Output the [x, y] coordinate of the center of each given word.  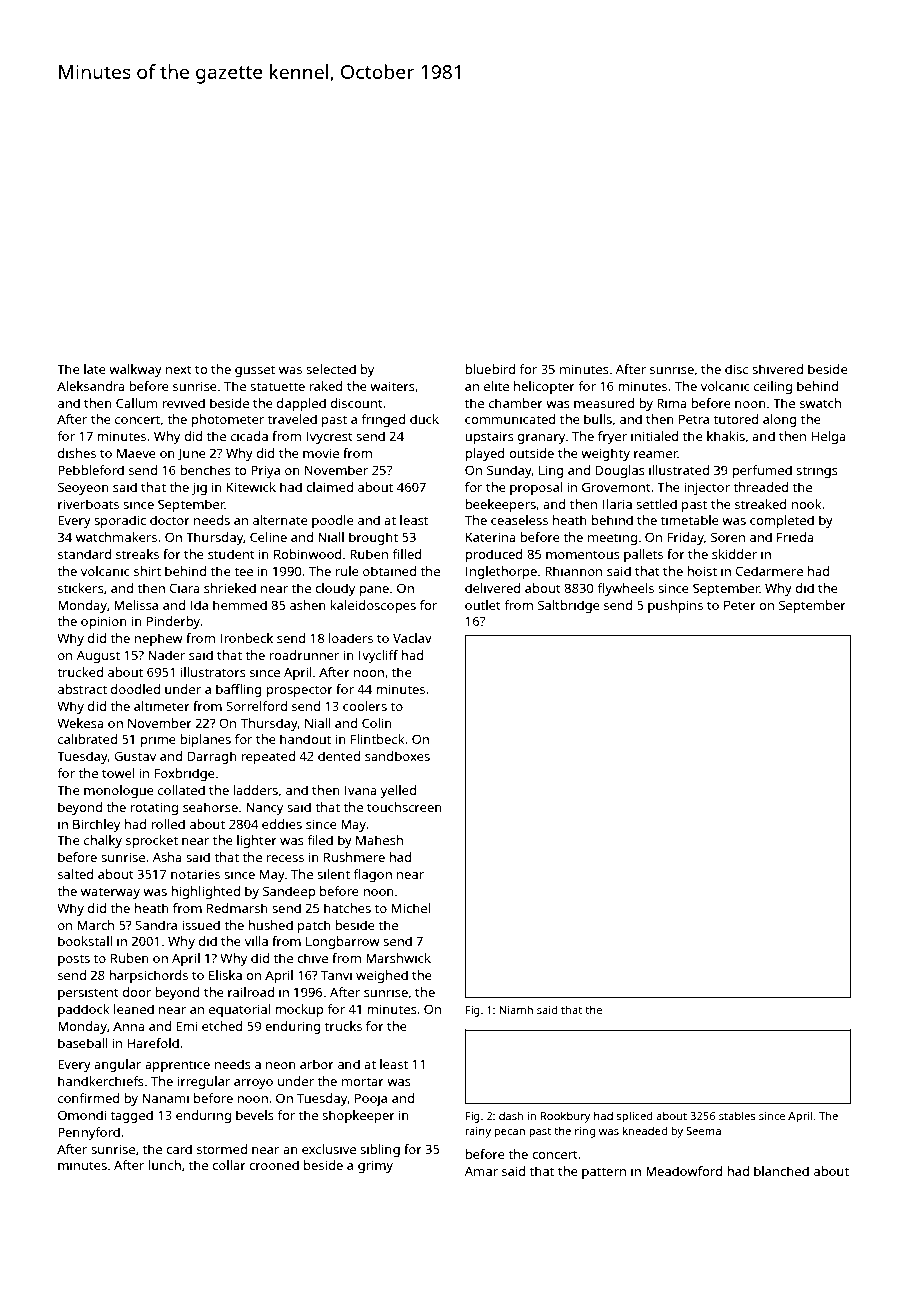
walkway [135, 370]
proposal [536, 488]
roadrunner [304, 655]
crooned [274, 1165]
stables [737, 1115]
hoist [702, 571]
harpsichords [148, 976]
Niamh [516, 1009]
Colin [377, 723]
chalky [103, 841]
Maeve [136, 453]
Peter [740, 605]
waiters [392, 386]
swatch [820, 403]
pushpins [675, 606]
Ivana [361, 790]
